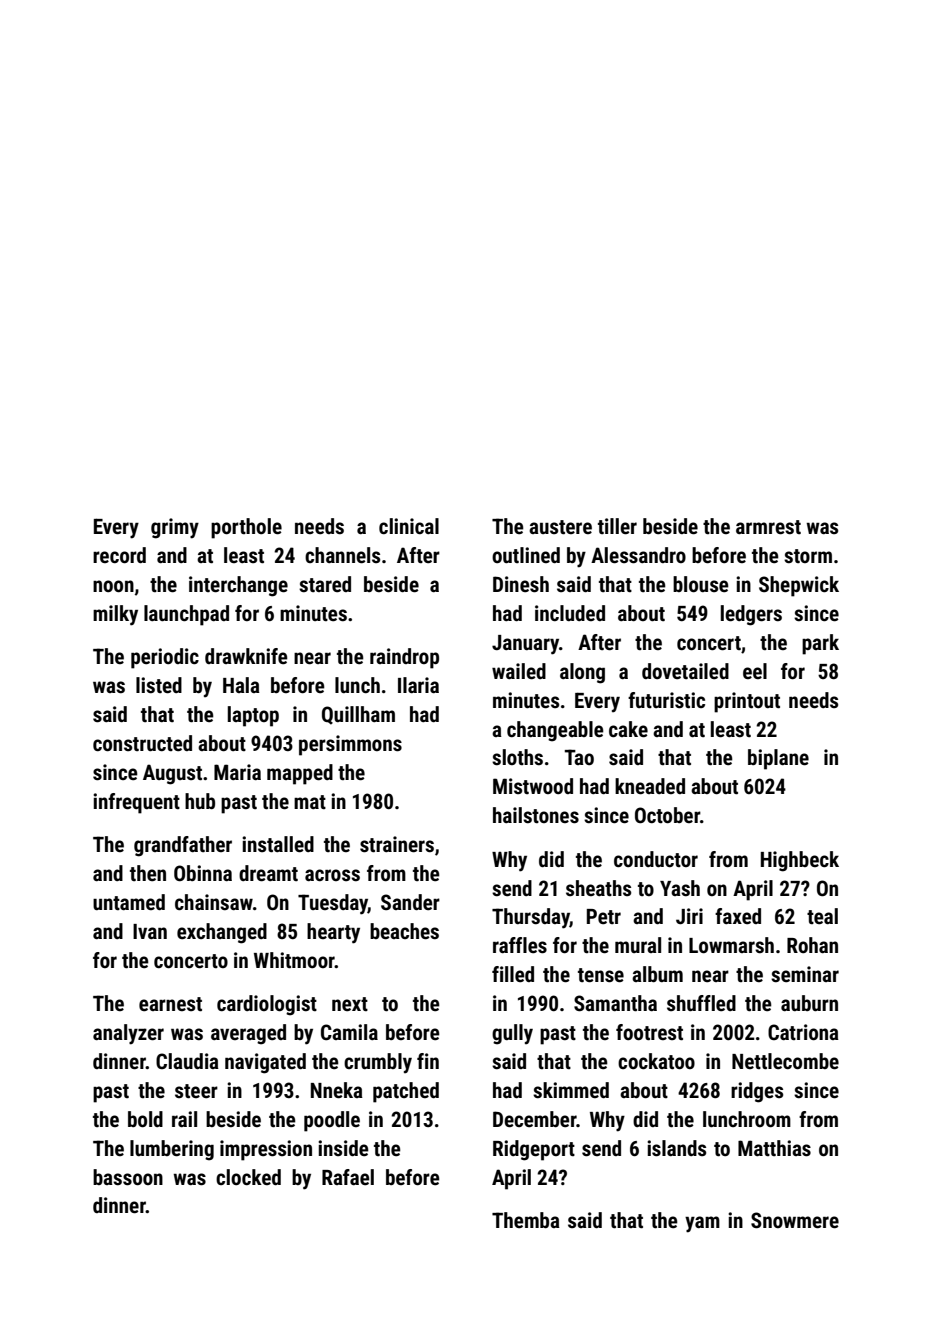 The image size is (932, 1322). What do you see at coordinates (800, 861) in the screenshot?
I see `Highbeck` at bounding box center [800, 861].
